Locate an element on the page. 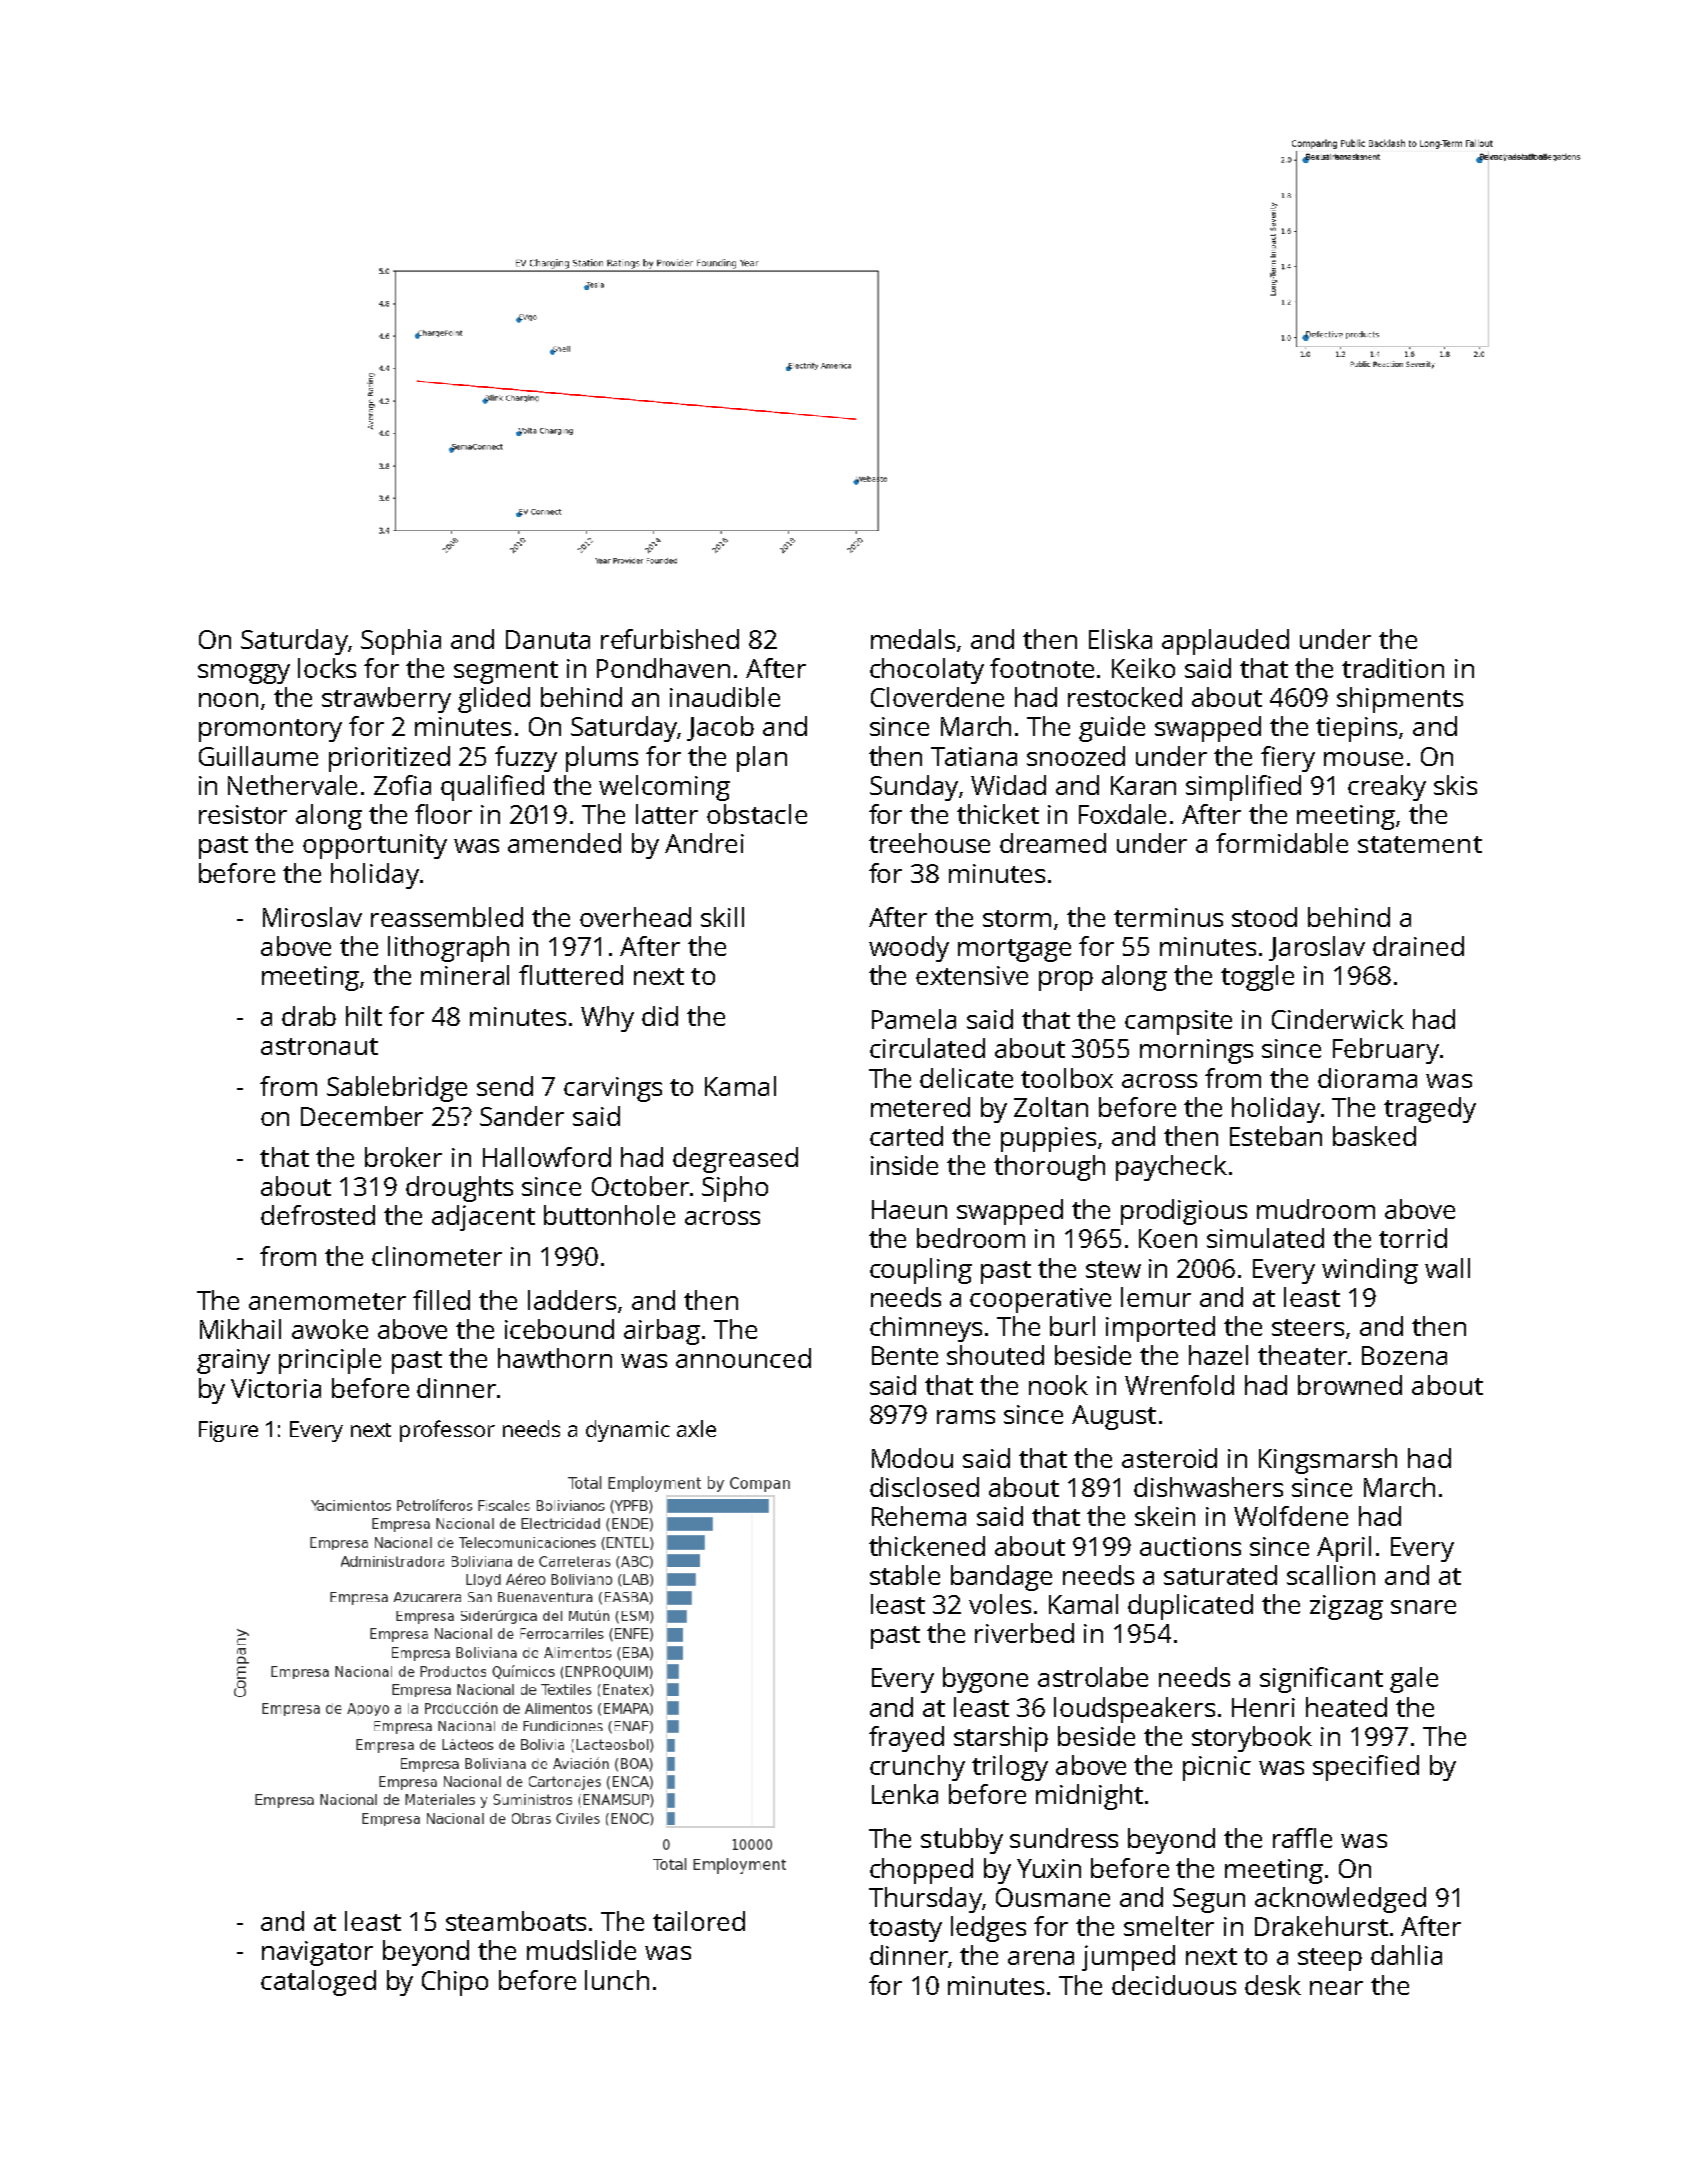 This document has width=1683, height=2178. deciduous is located at coordinates (1174, 1985).
